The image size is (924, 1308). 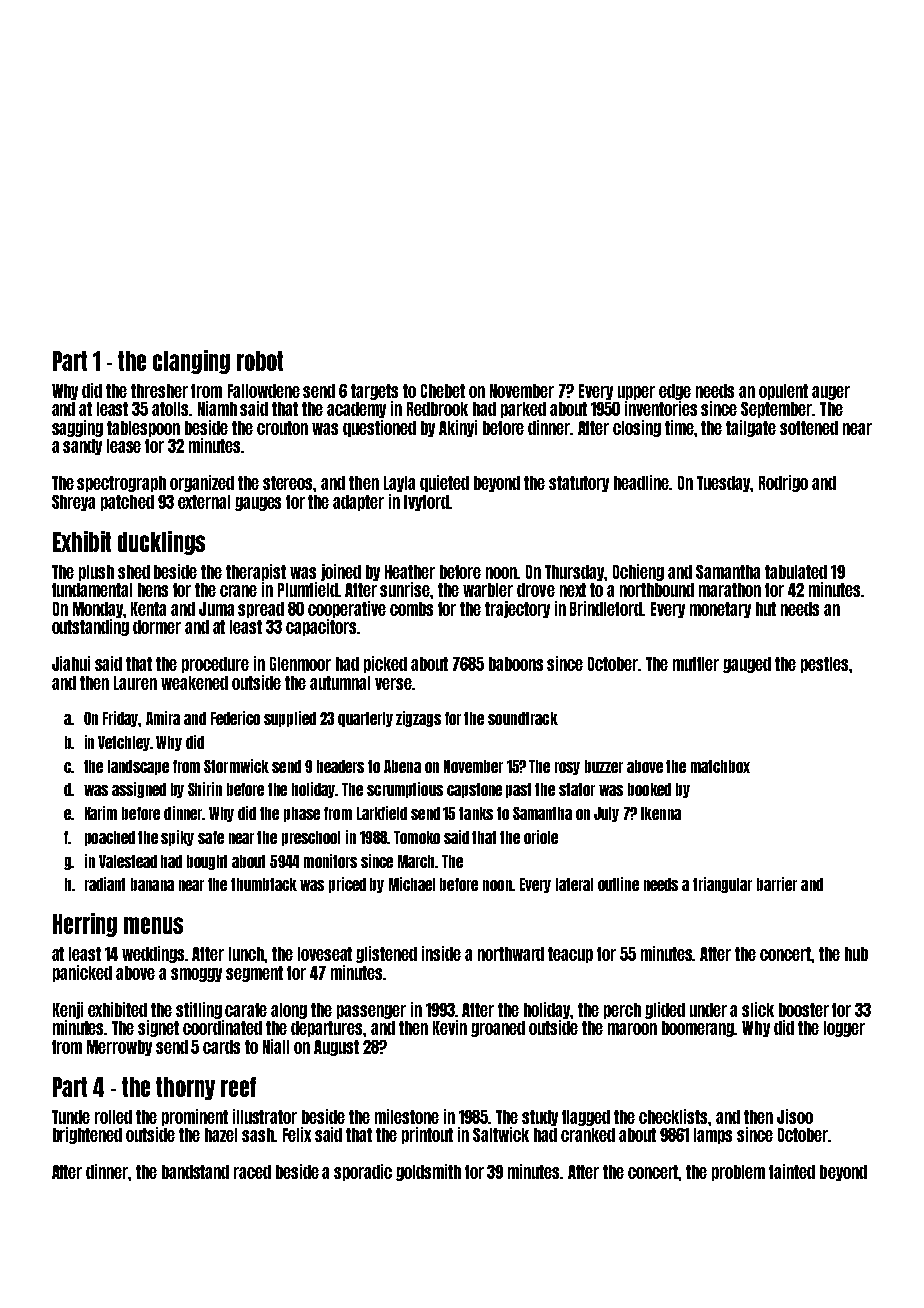 What do you see at coordinates (792, 1171) in the page?
I see `fainted` at bounding box center [792, 1171].
